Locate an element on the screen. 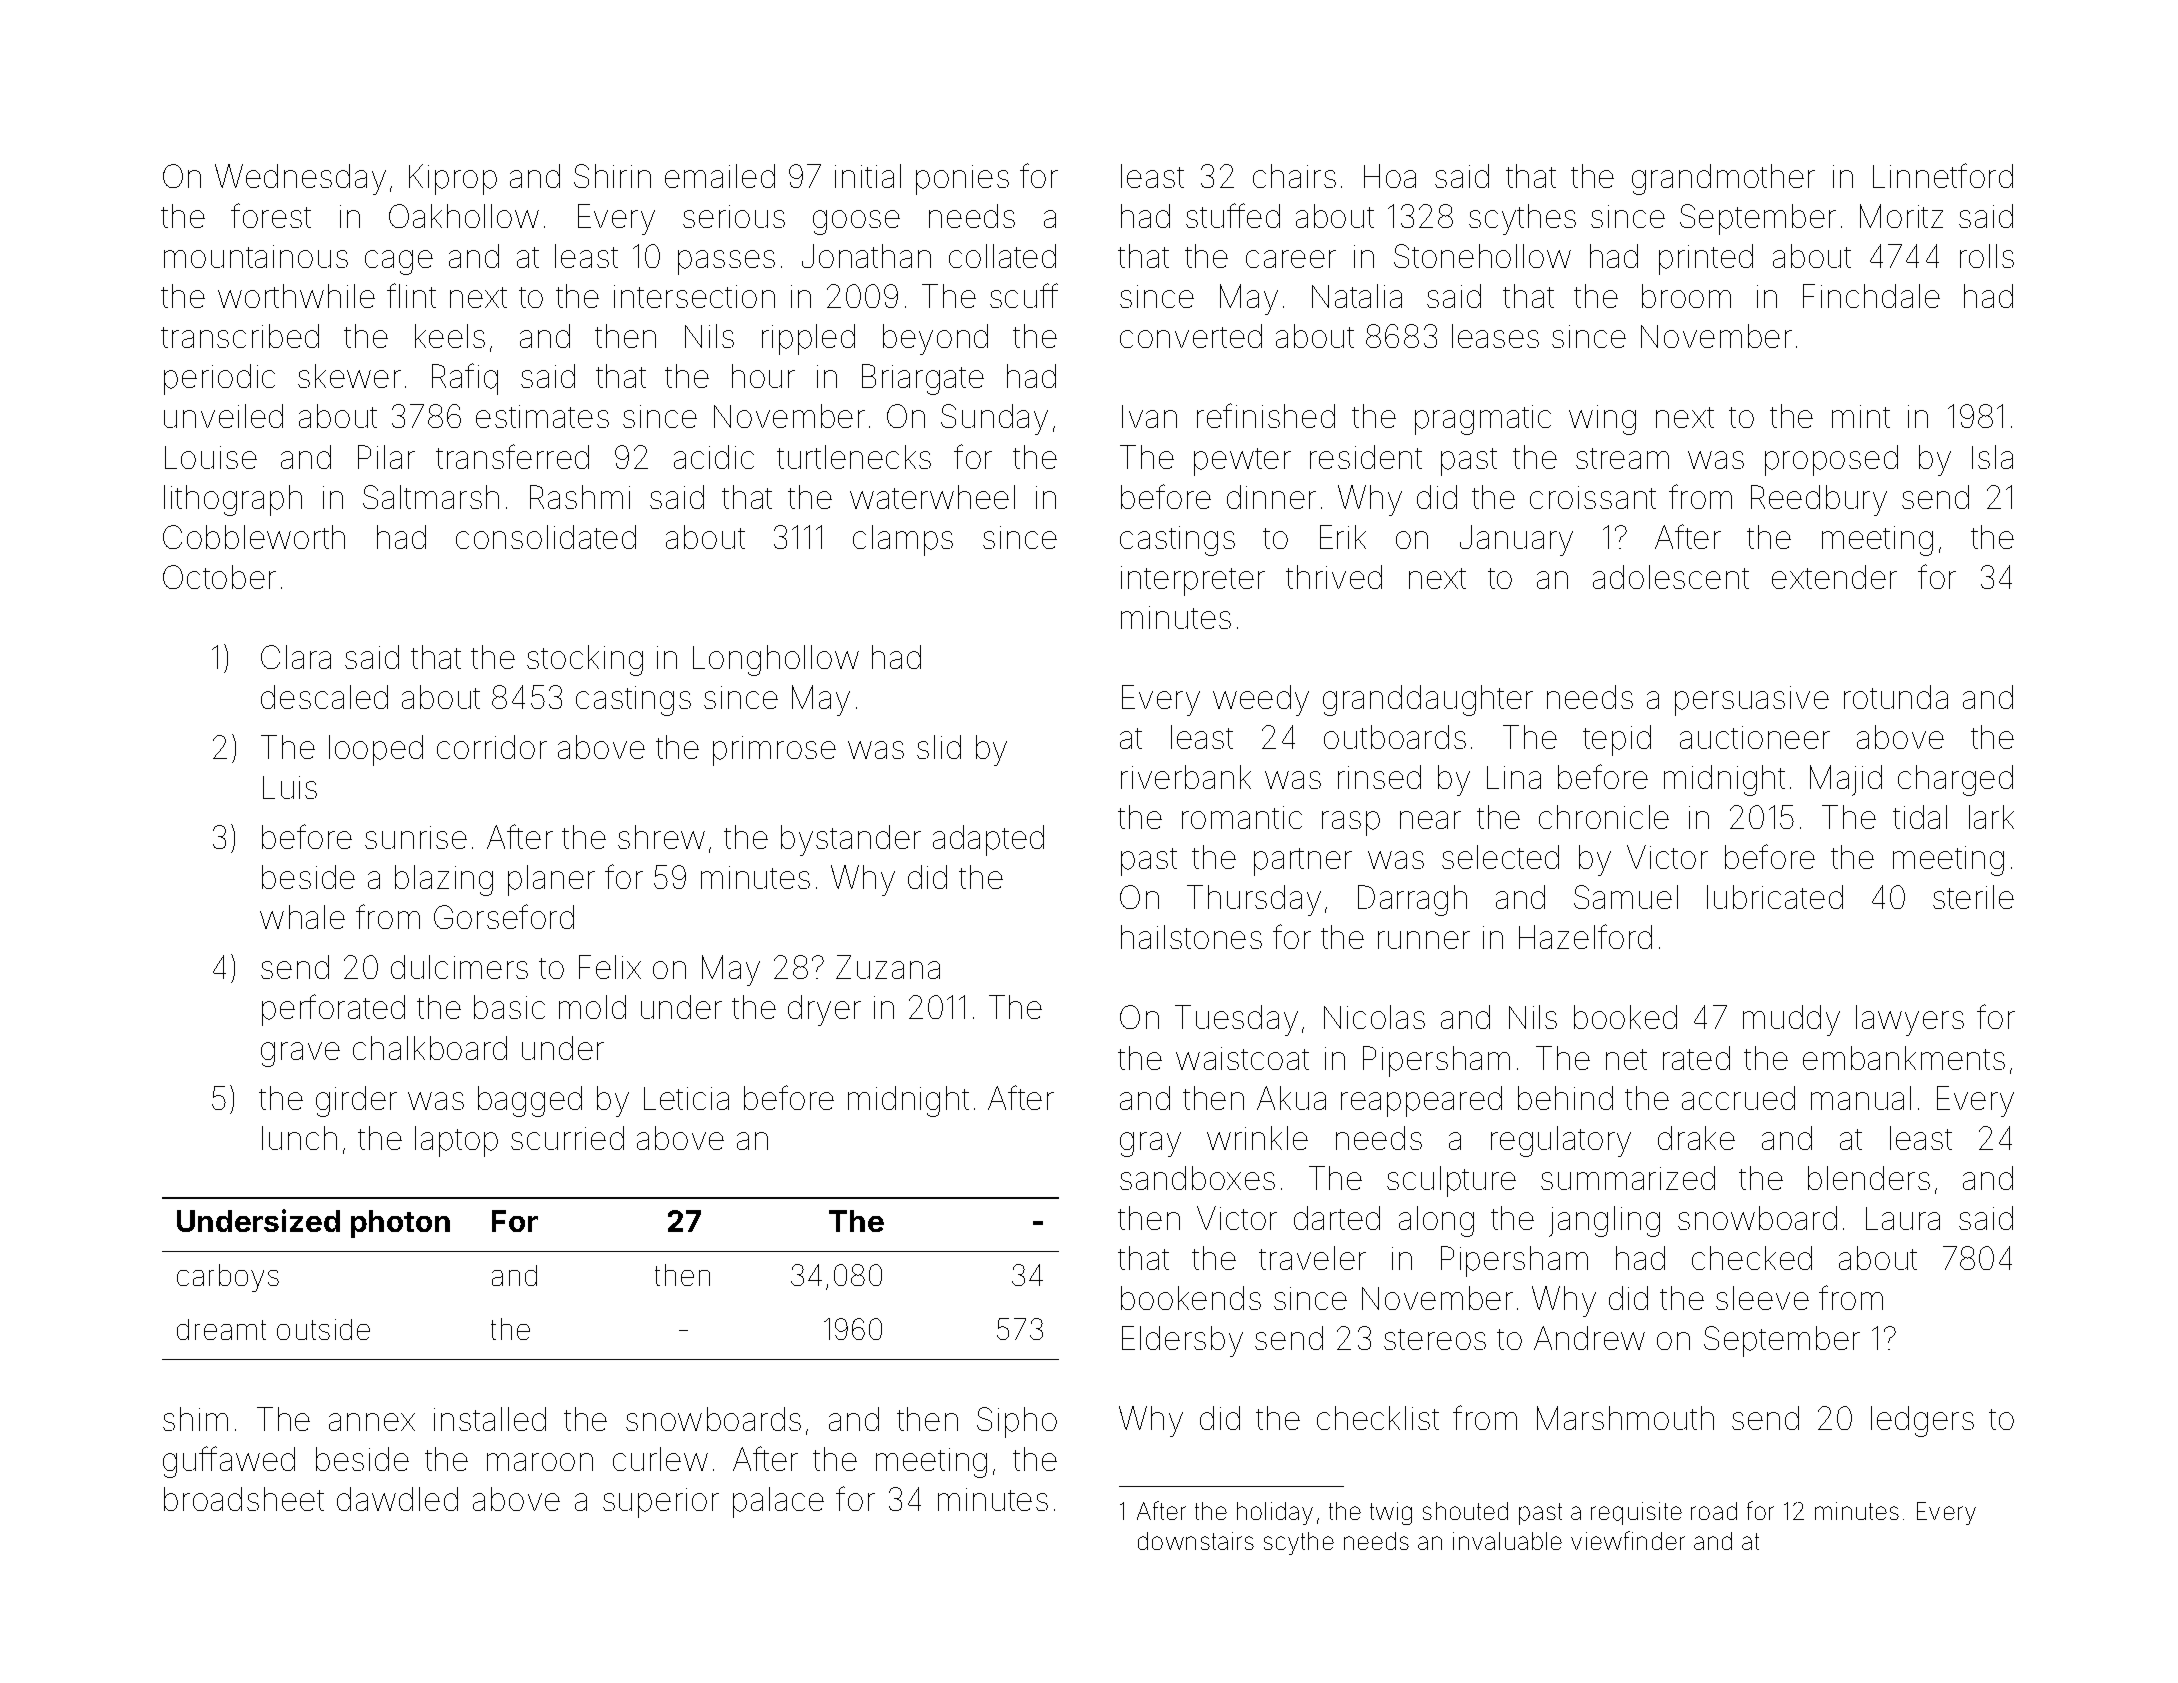  periodic is located at coordinates (219, 379).
